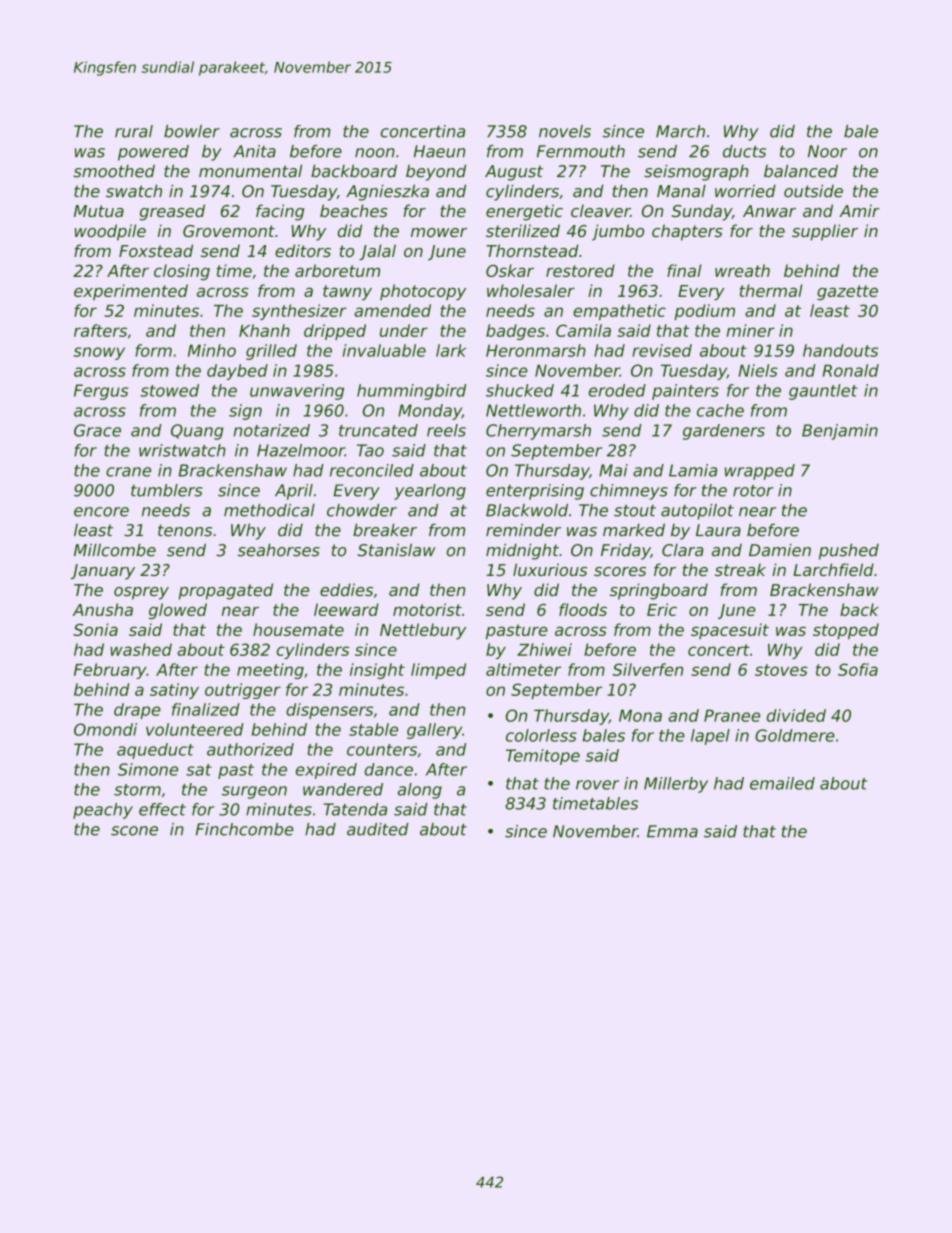 The width and height of the page is (952, 1233). I want to click on scone, so click(134, 831).
